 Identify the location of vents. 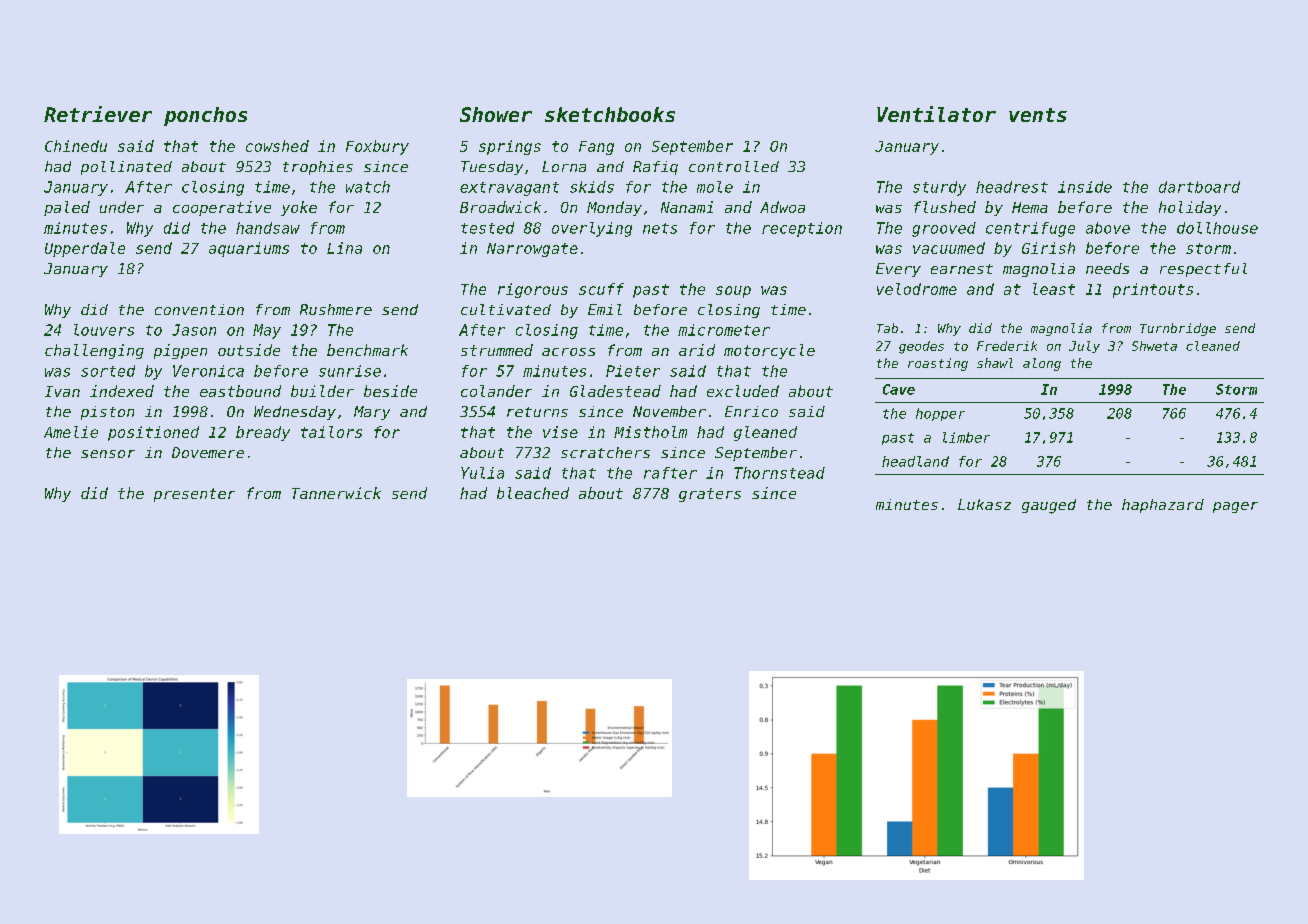
(1038, 115).
